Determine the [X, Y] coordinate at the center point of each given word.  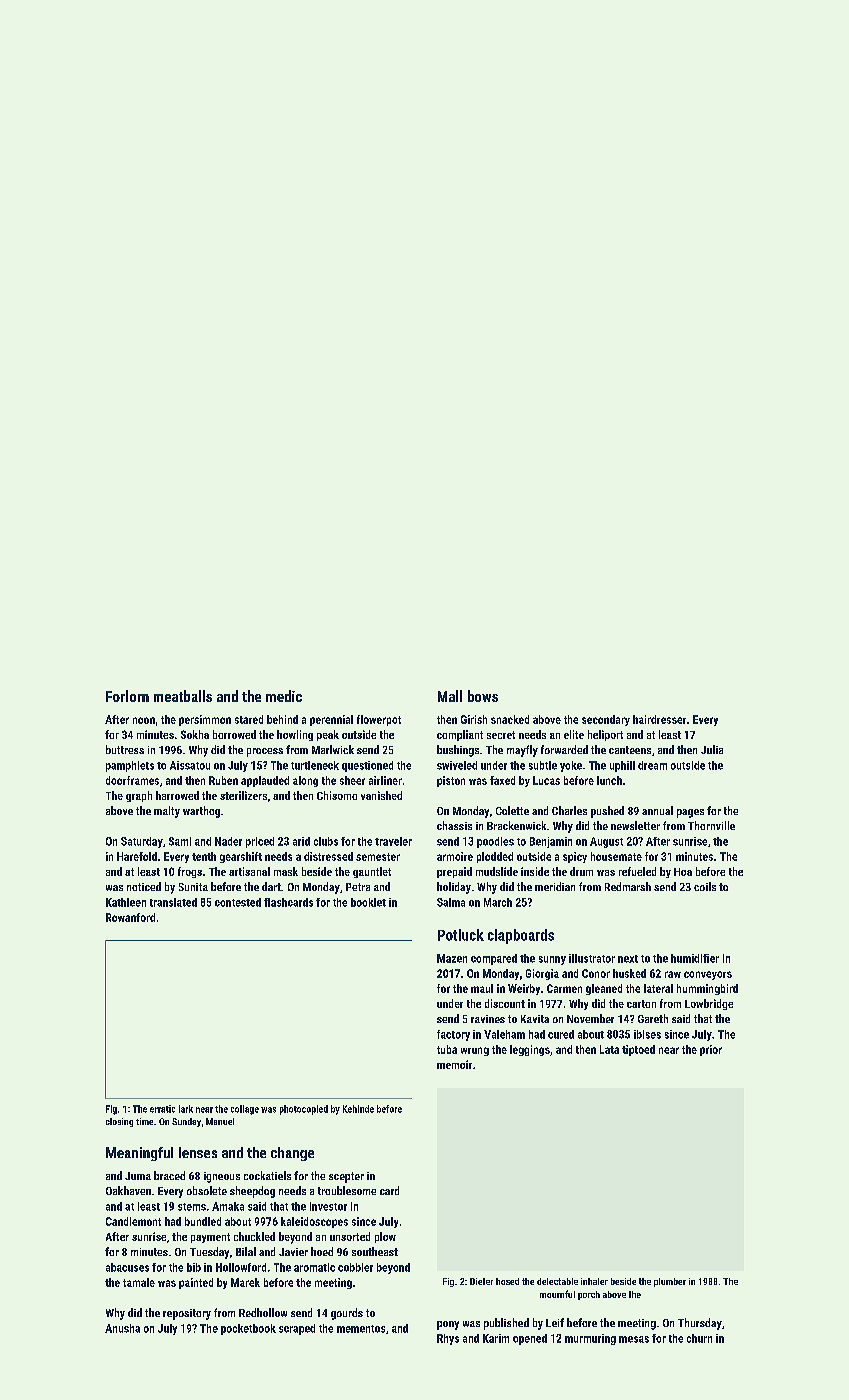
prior [711, 1050]
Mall [450, 696]
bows [483, 696]
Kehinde [358, 1109]
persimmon [205, 720]
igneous [222, 1177]
